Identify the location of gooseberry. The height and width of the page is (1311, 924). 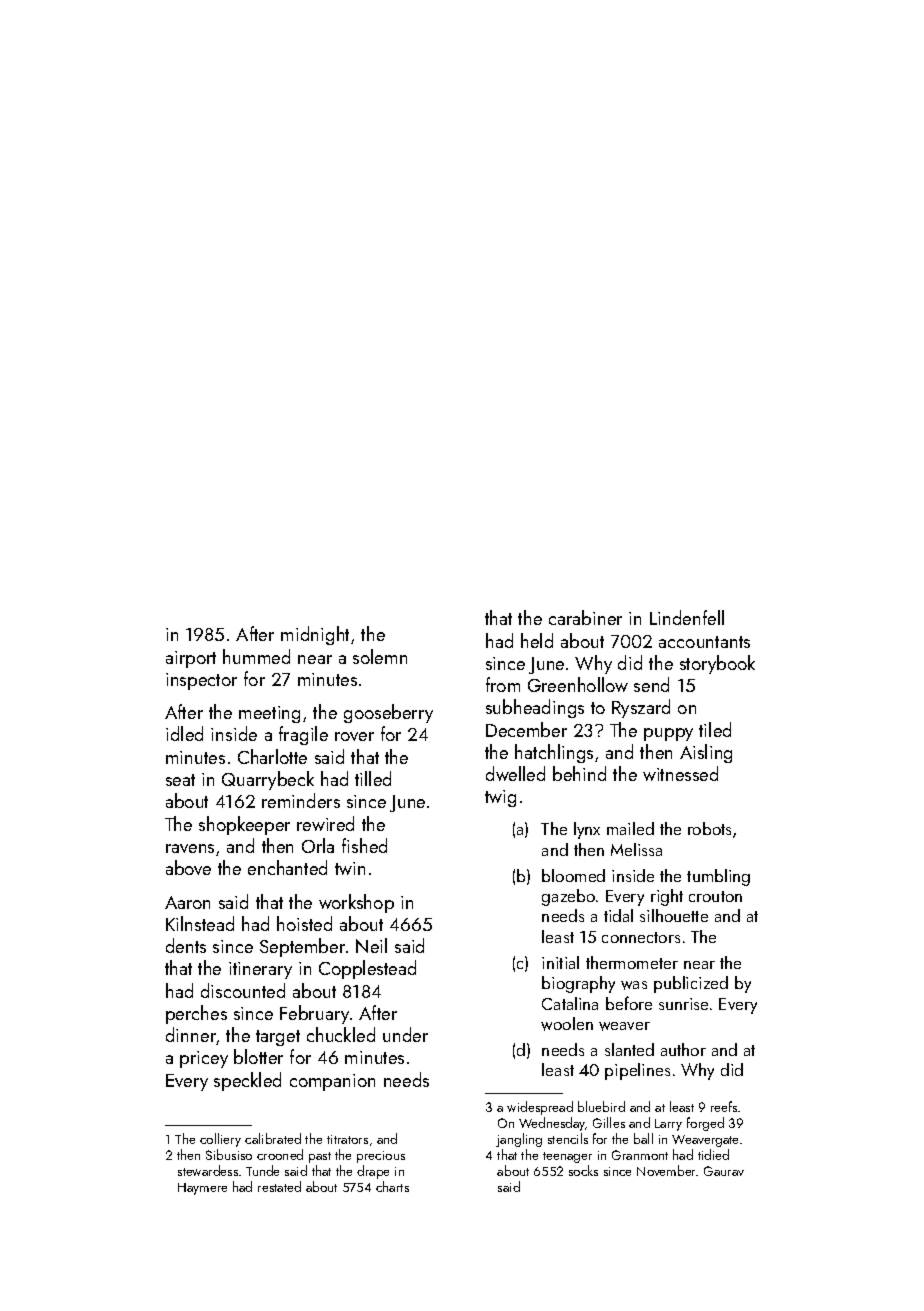
(388, 713).
